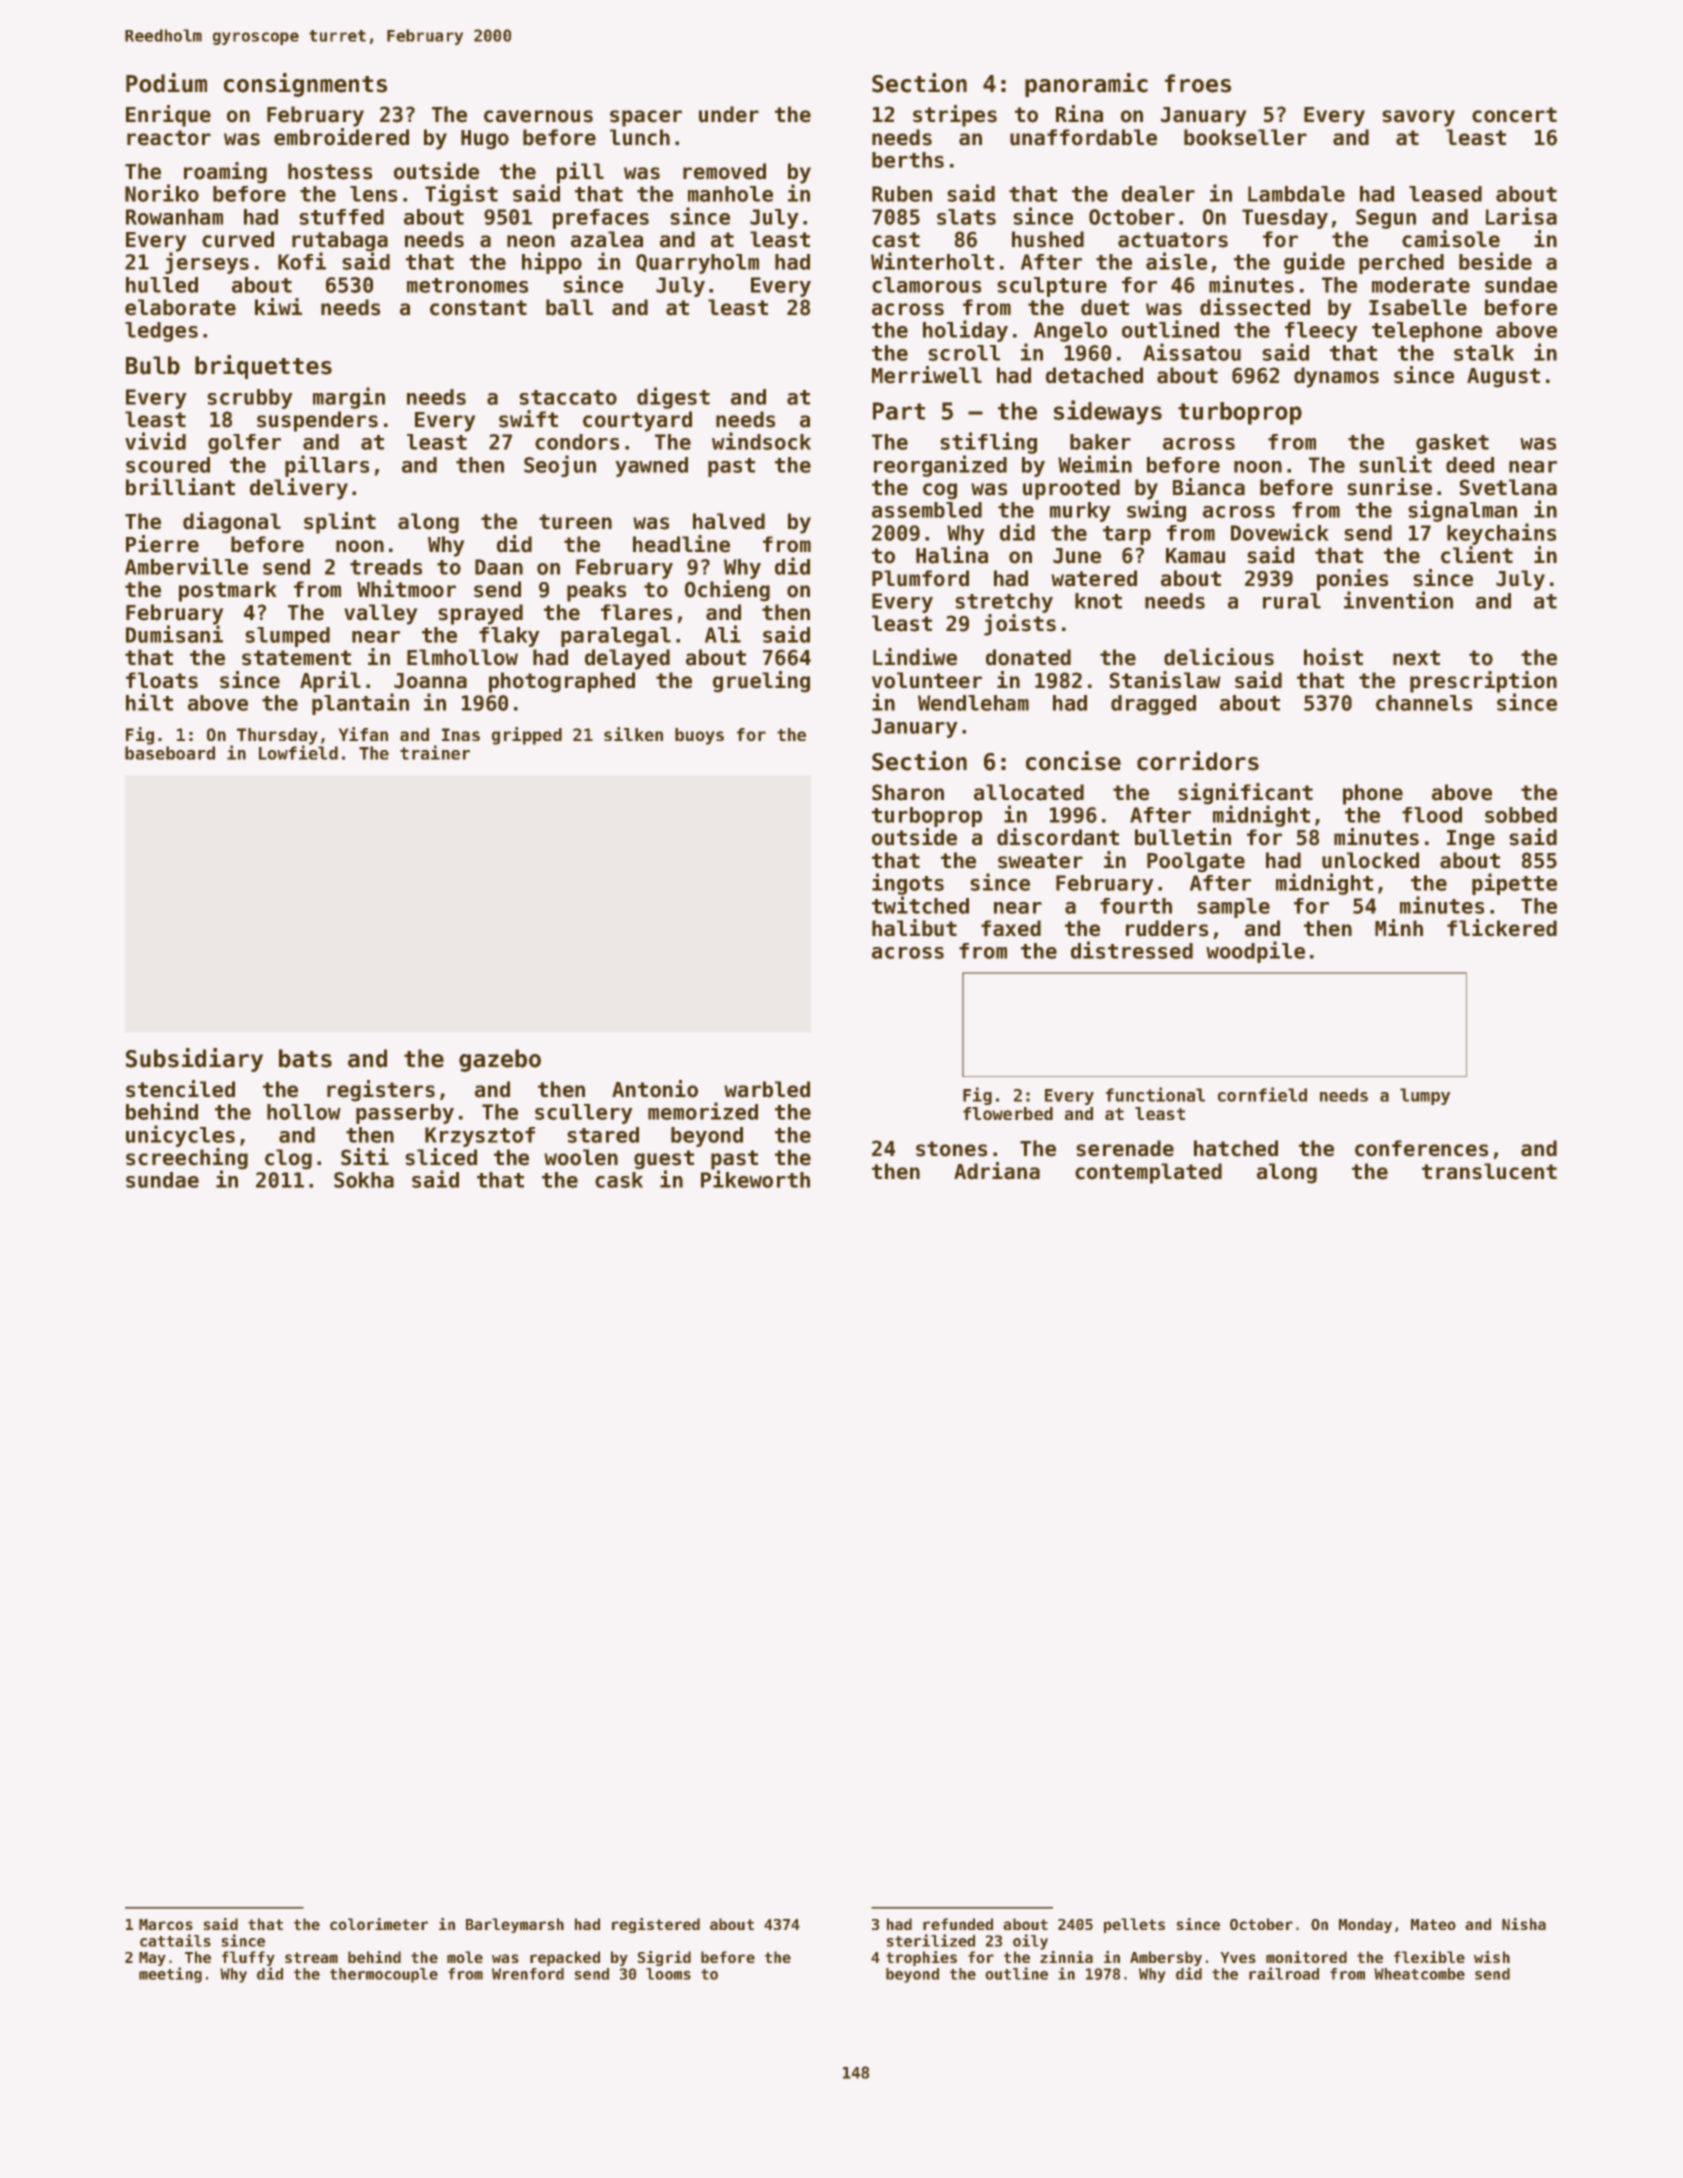  I want to click on translucent, so click(1489, 1171).
